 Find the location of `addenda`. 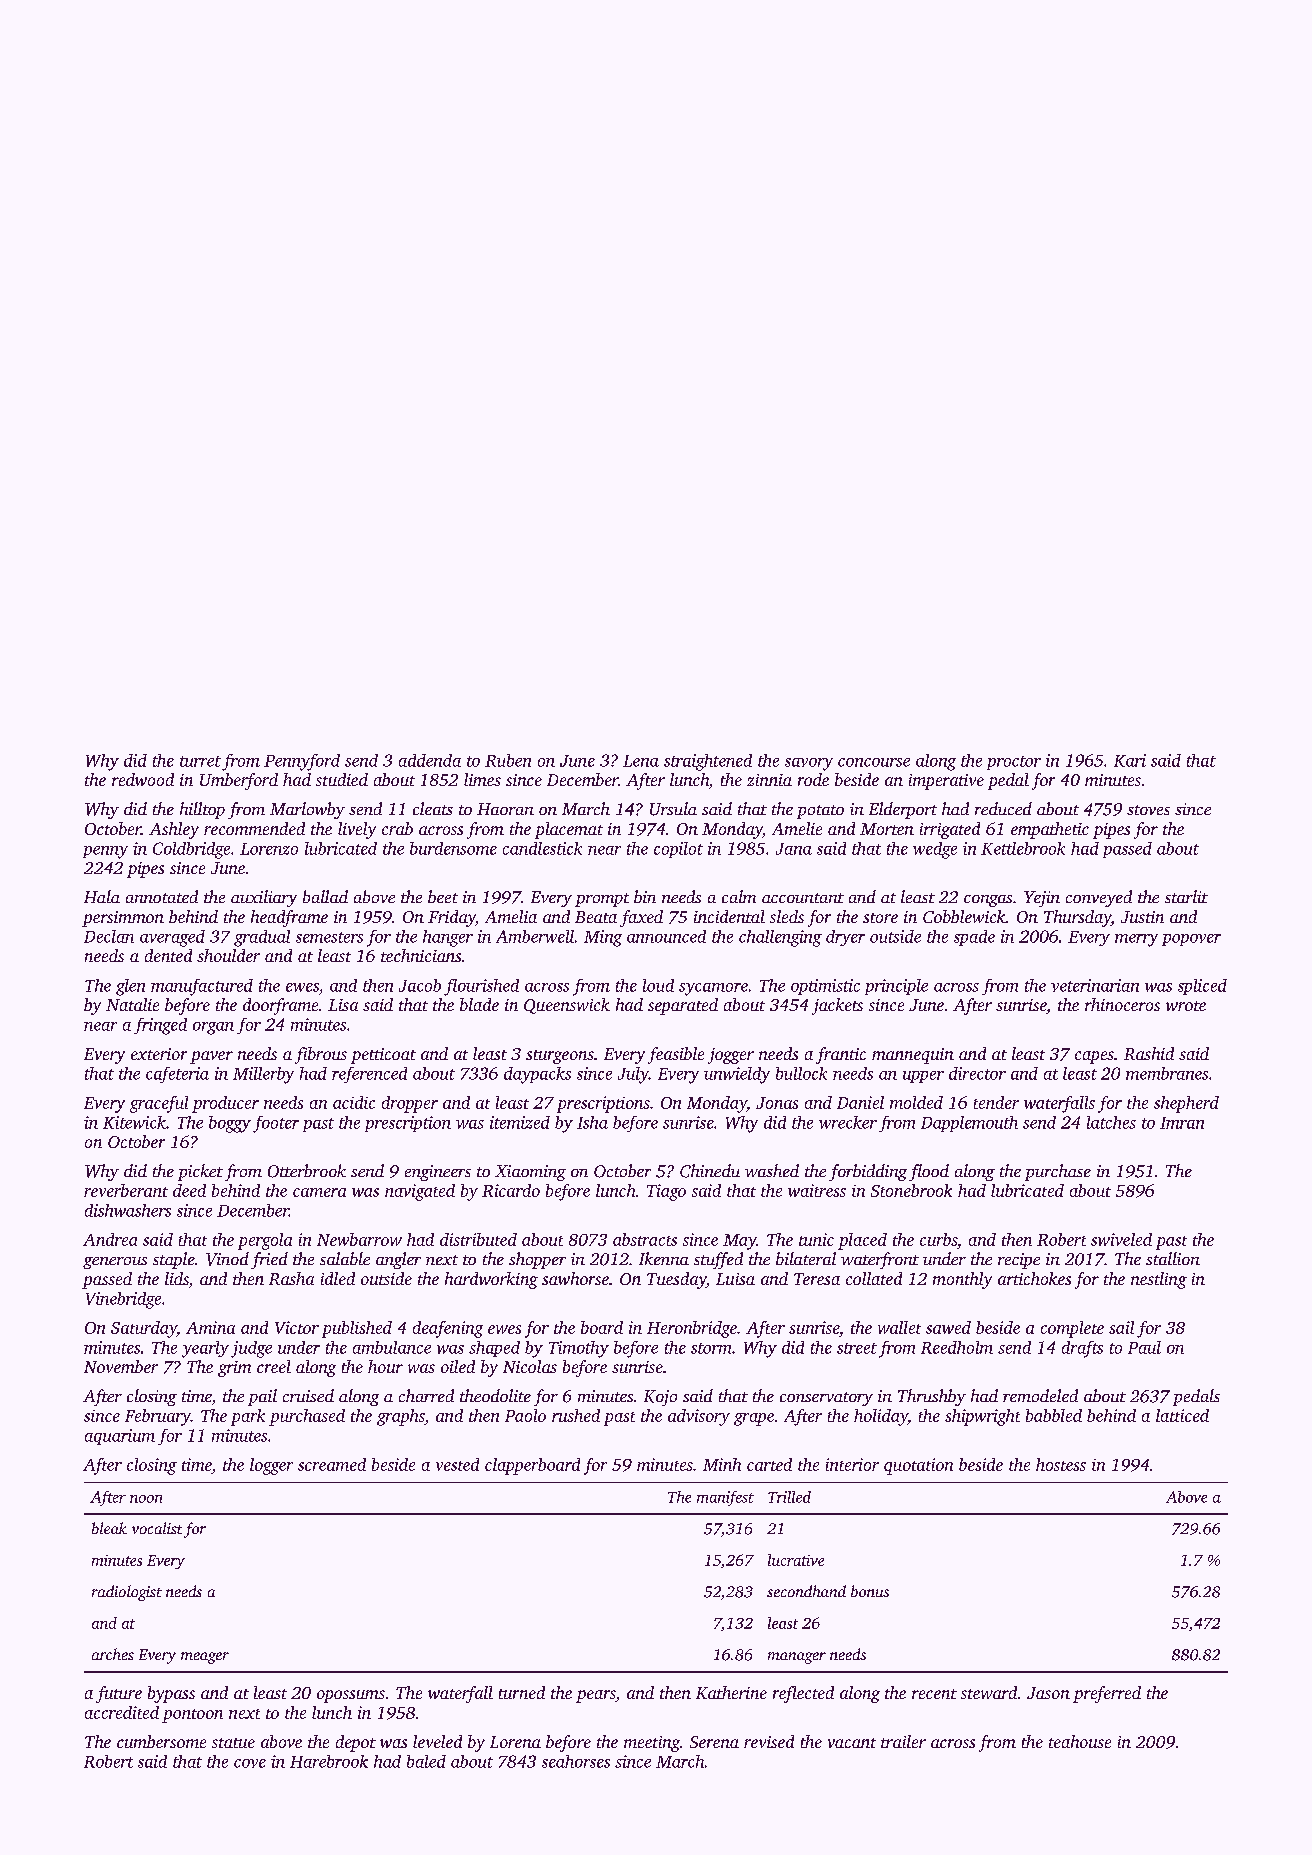

addenda is located at coordinates (430, 760).
